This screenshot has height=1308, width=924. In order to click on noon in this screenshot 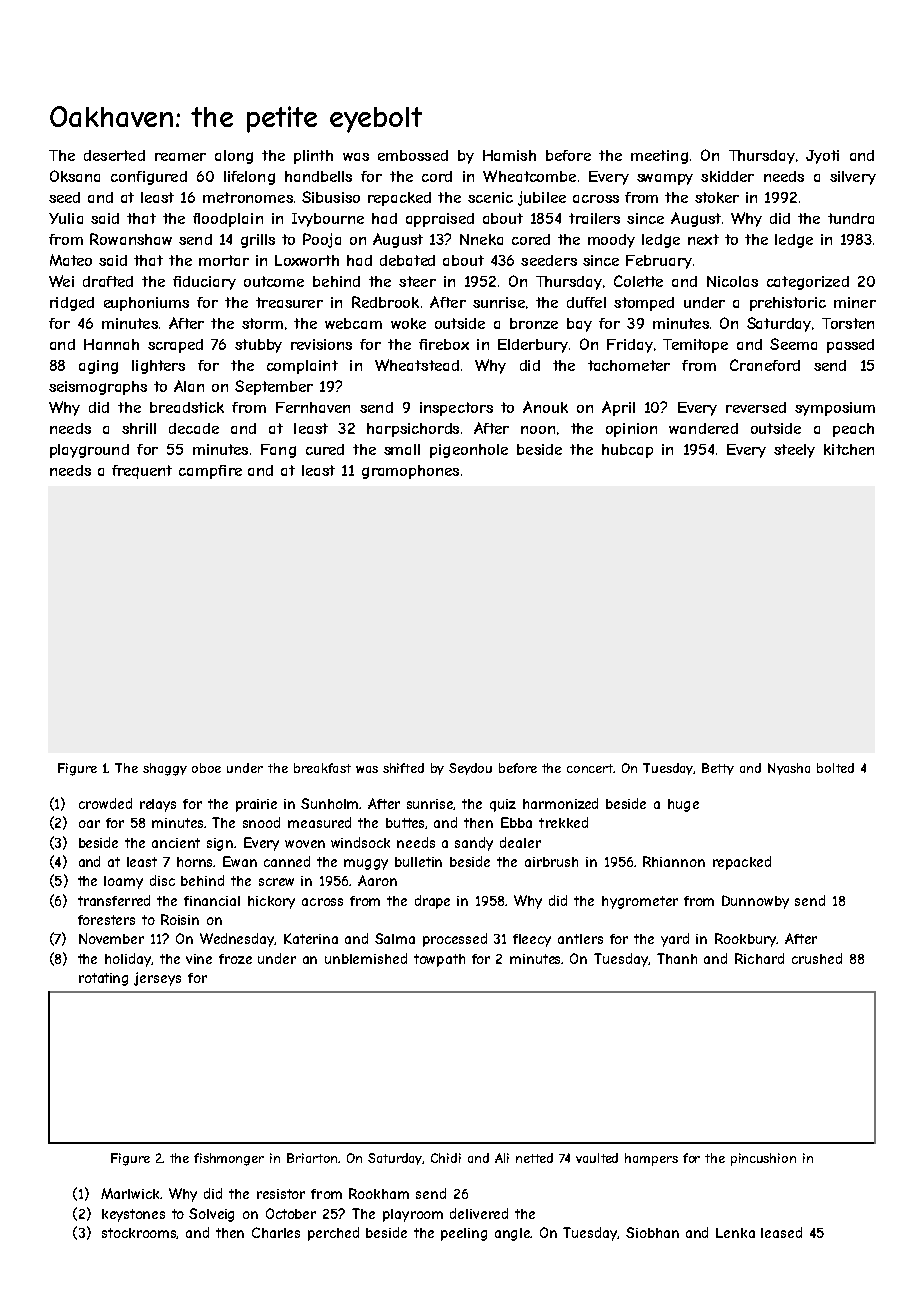, I will do `click(538, 430)`.
